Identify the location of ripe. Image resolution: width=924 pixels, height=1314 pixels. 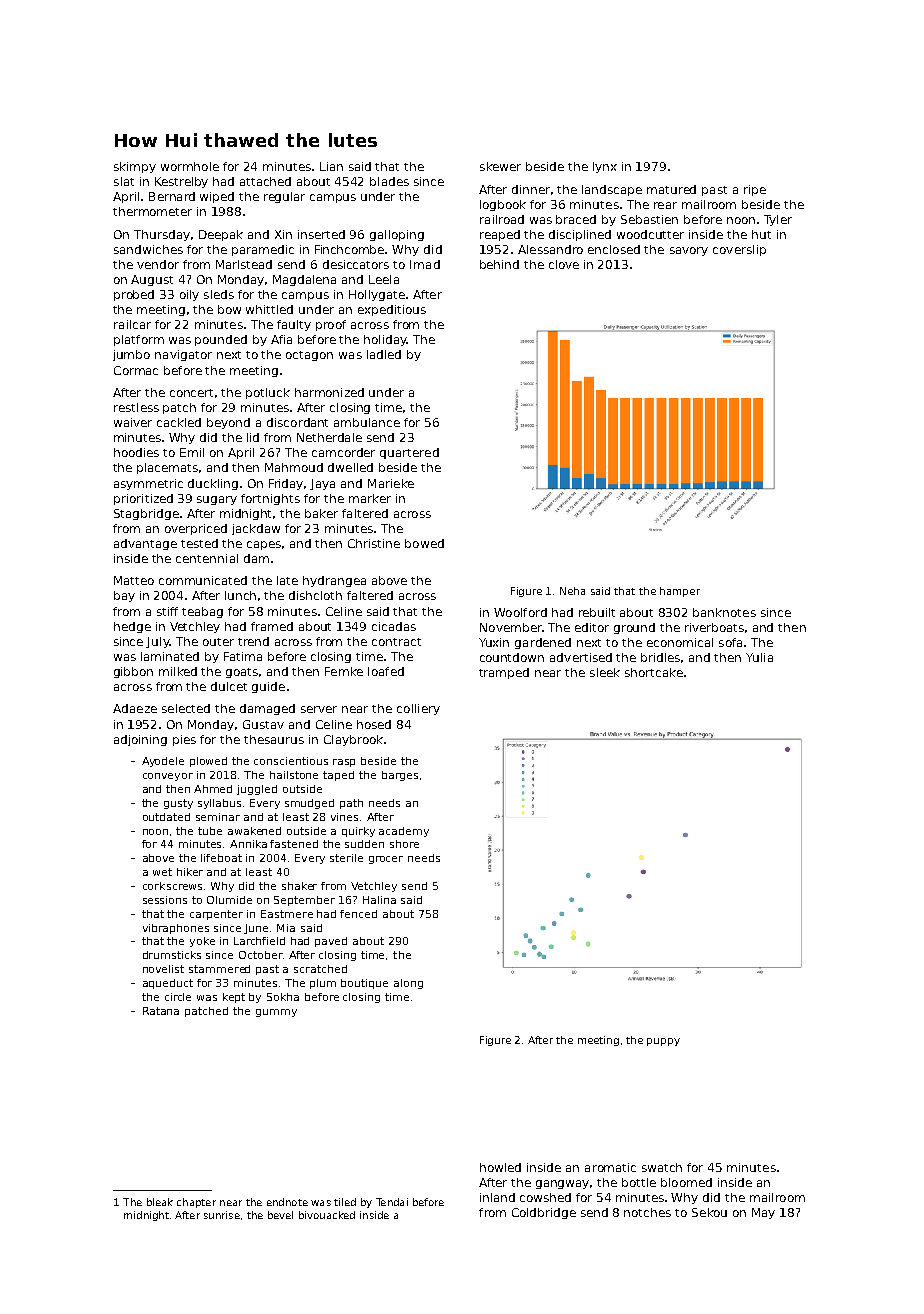
(755, 190).
